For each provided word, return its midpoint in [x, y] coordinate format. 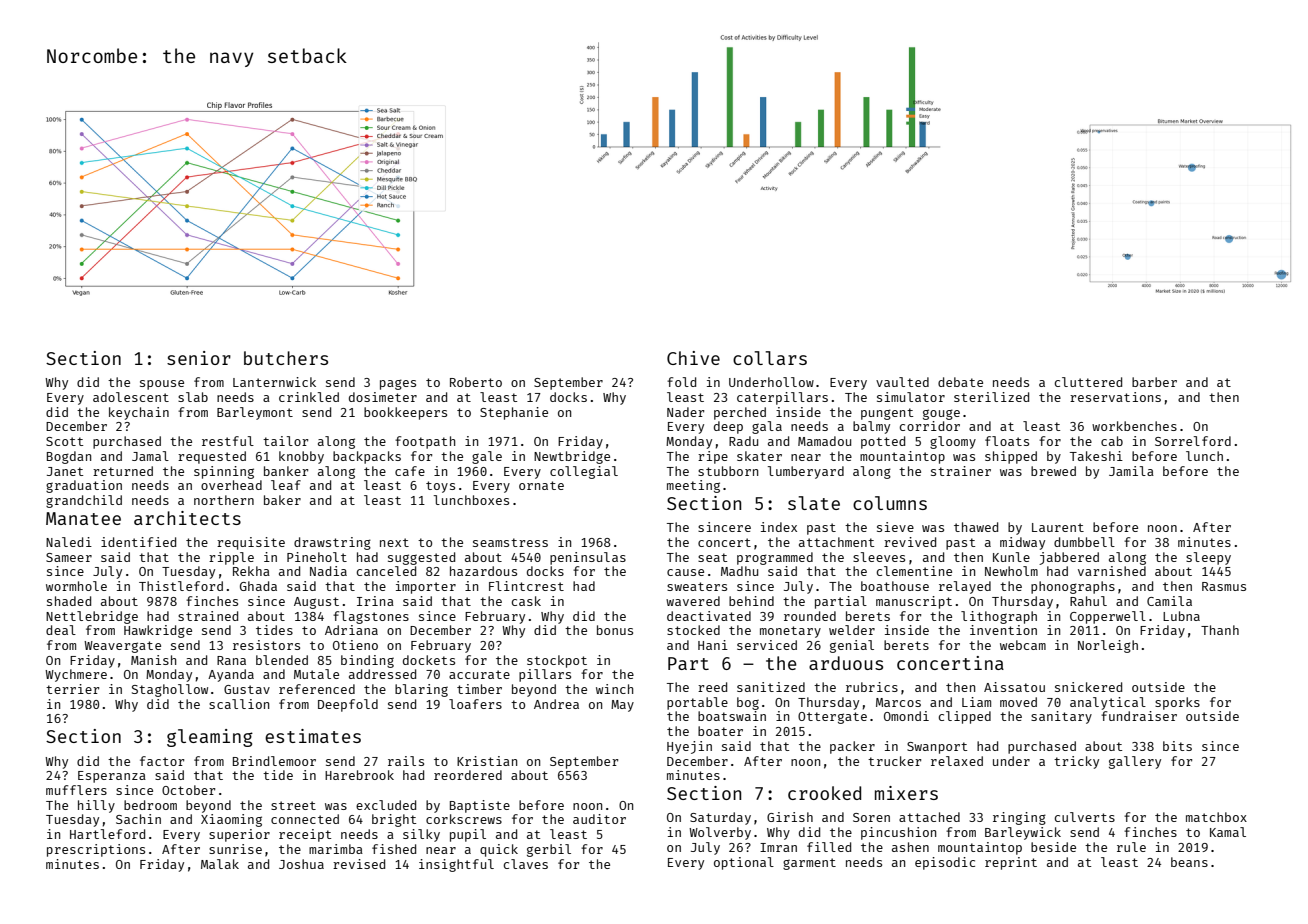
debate [960, 382]
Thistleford [181, 586]
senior [199, 358]
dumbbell [1084, 542]
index [779, 527]
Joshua [301, 864]
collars [770, 358]
